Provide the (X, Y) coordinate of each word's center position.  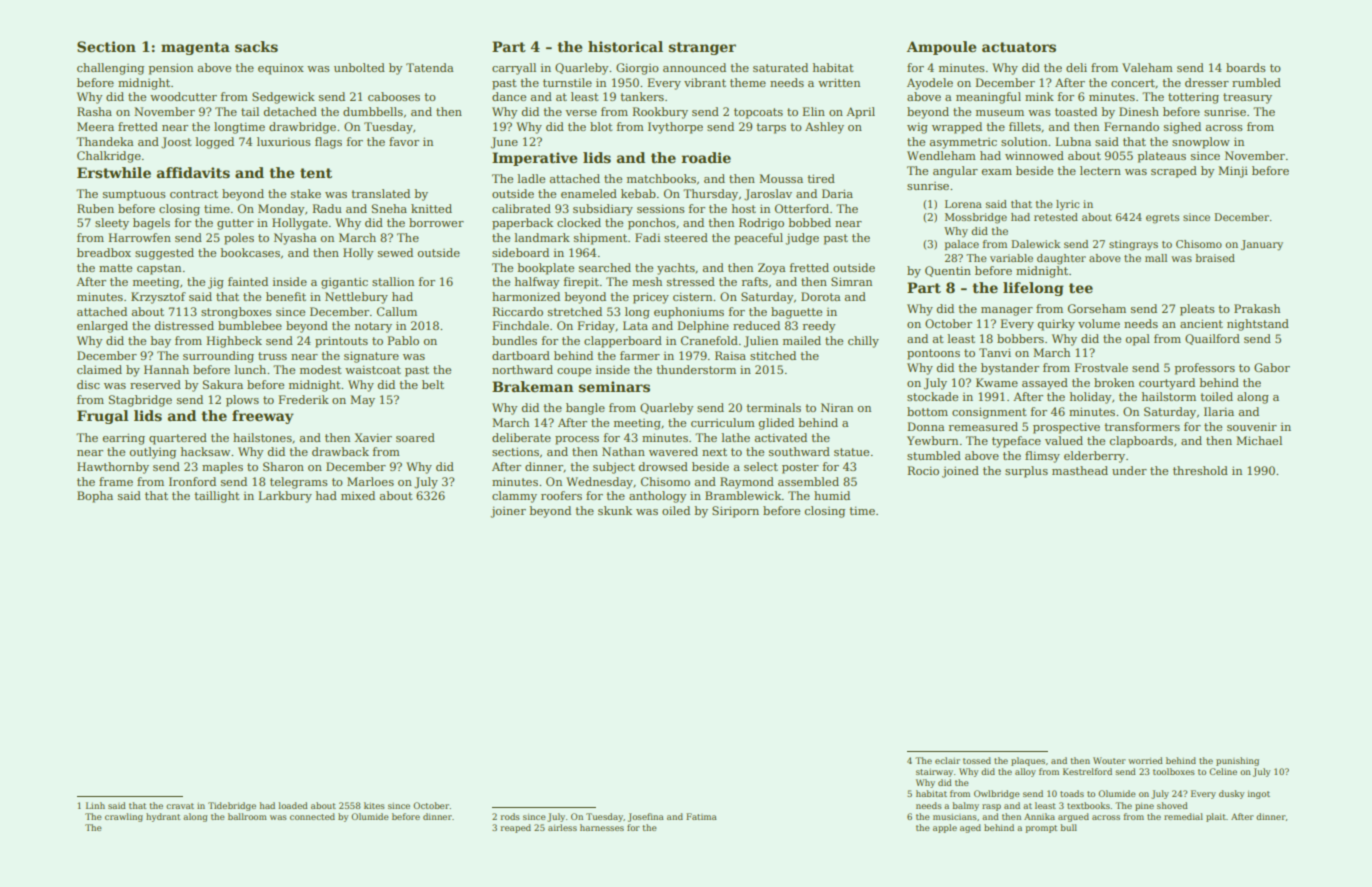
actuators (1019, 47)
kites (374, 805)
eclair (947, 760)
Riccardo (517, 311)
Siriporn (735, 512)
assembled (808, 481)
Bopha (95, 497)
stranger (702, 48)
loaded (293, 805)
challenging (110, 69)
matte (115, 268)
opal (1138, 340)
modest (321, 369)
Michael (1259, 440)
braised (1215, 258)
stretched (575, 311)
